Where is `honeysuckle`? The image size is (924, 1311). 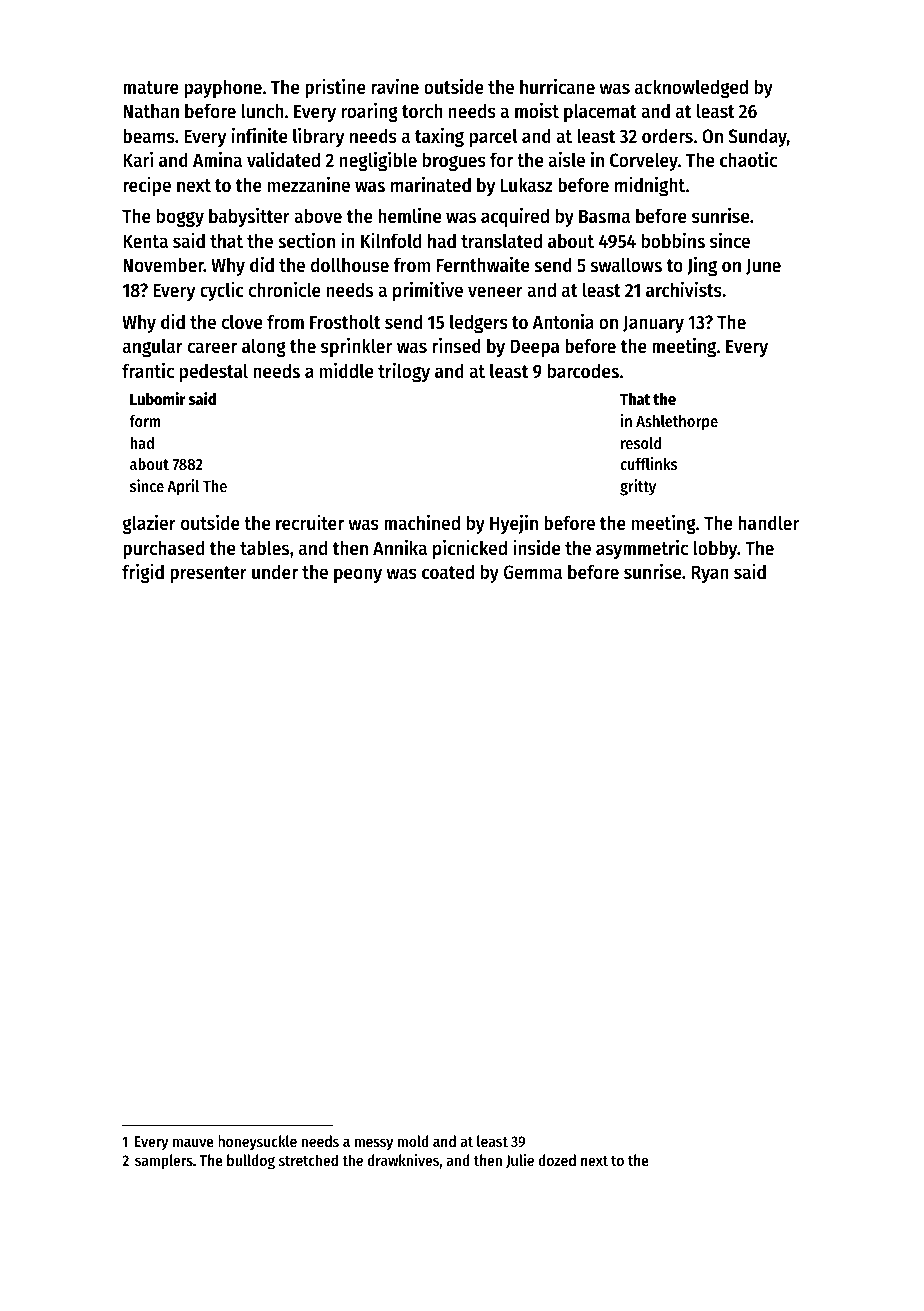 honeysuckle is located at coordinates (257, 1142).
